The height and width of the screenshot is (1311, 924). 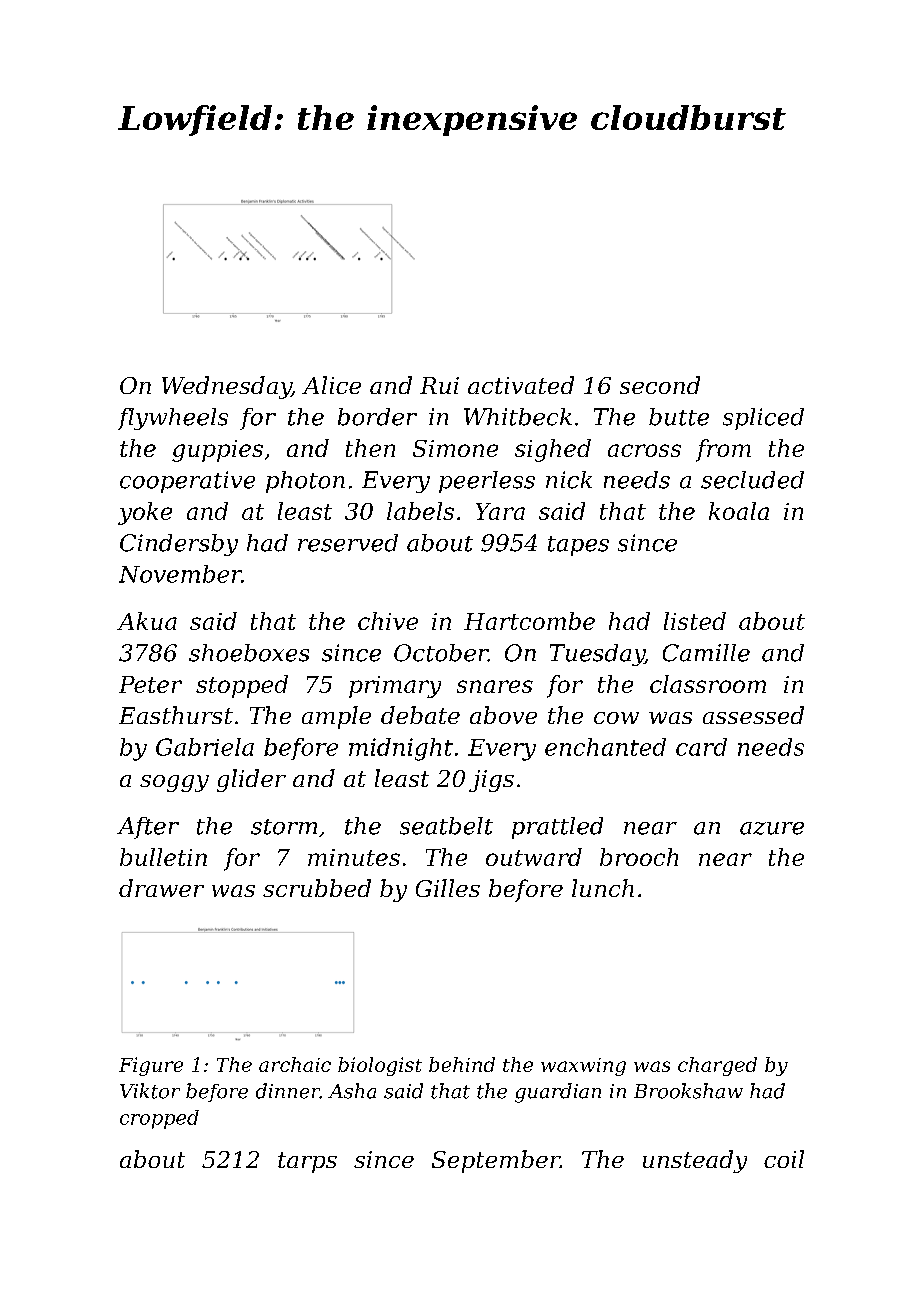 I want to click on chive, so click(x=388, y=621).
